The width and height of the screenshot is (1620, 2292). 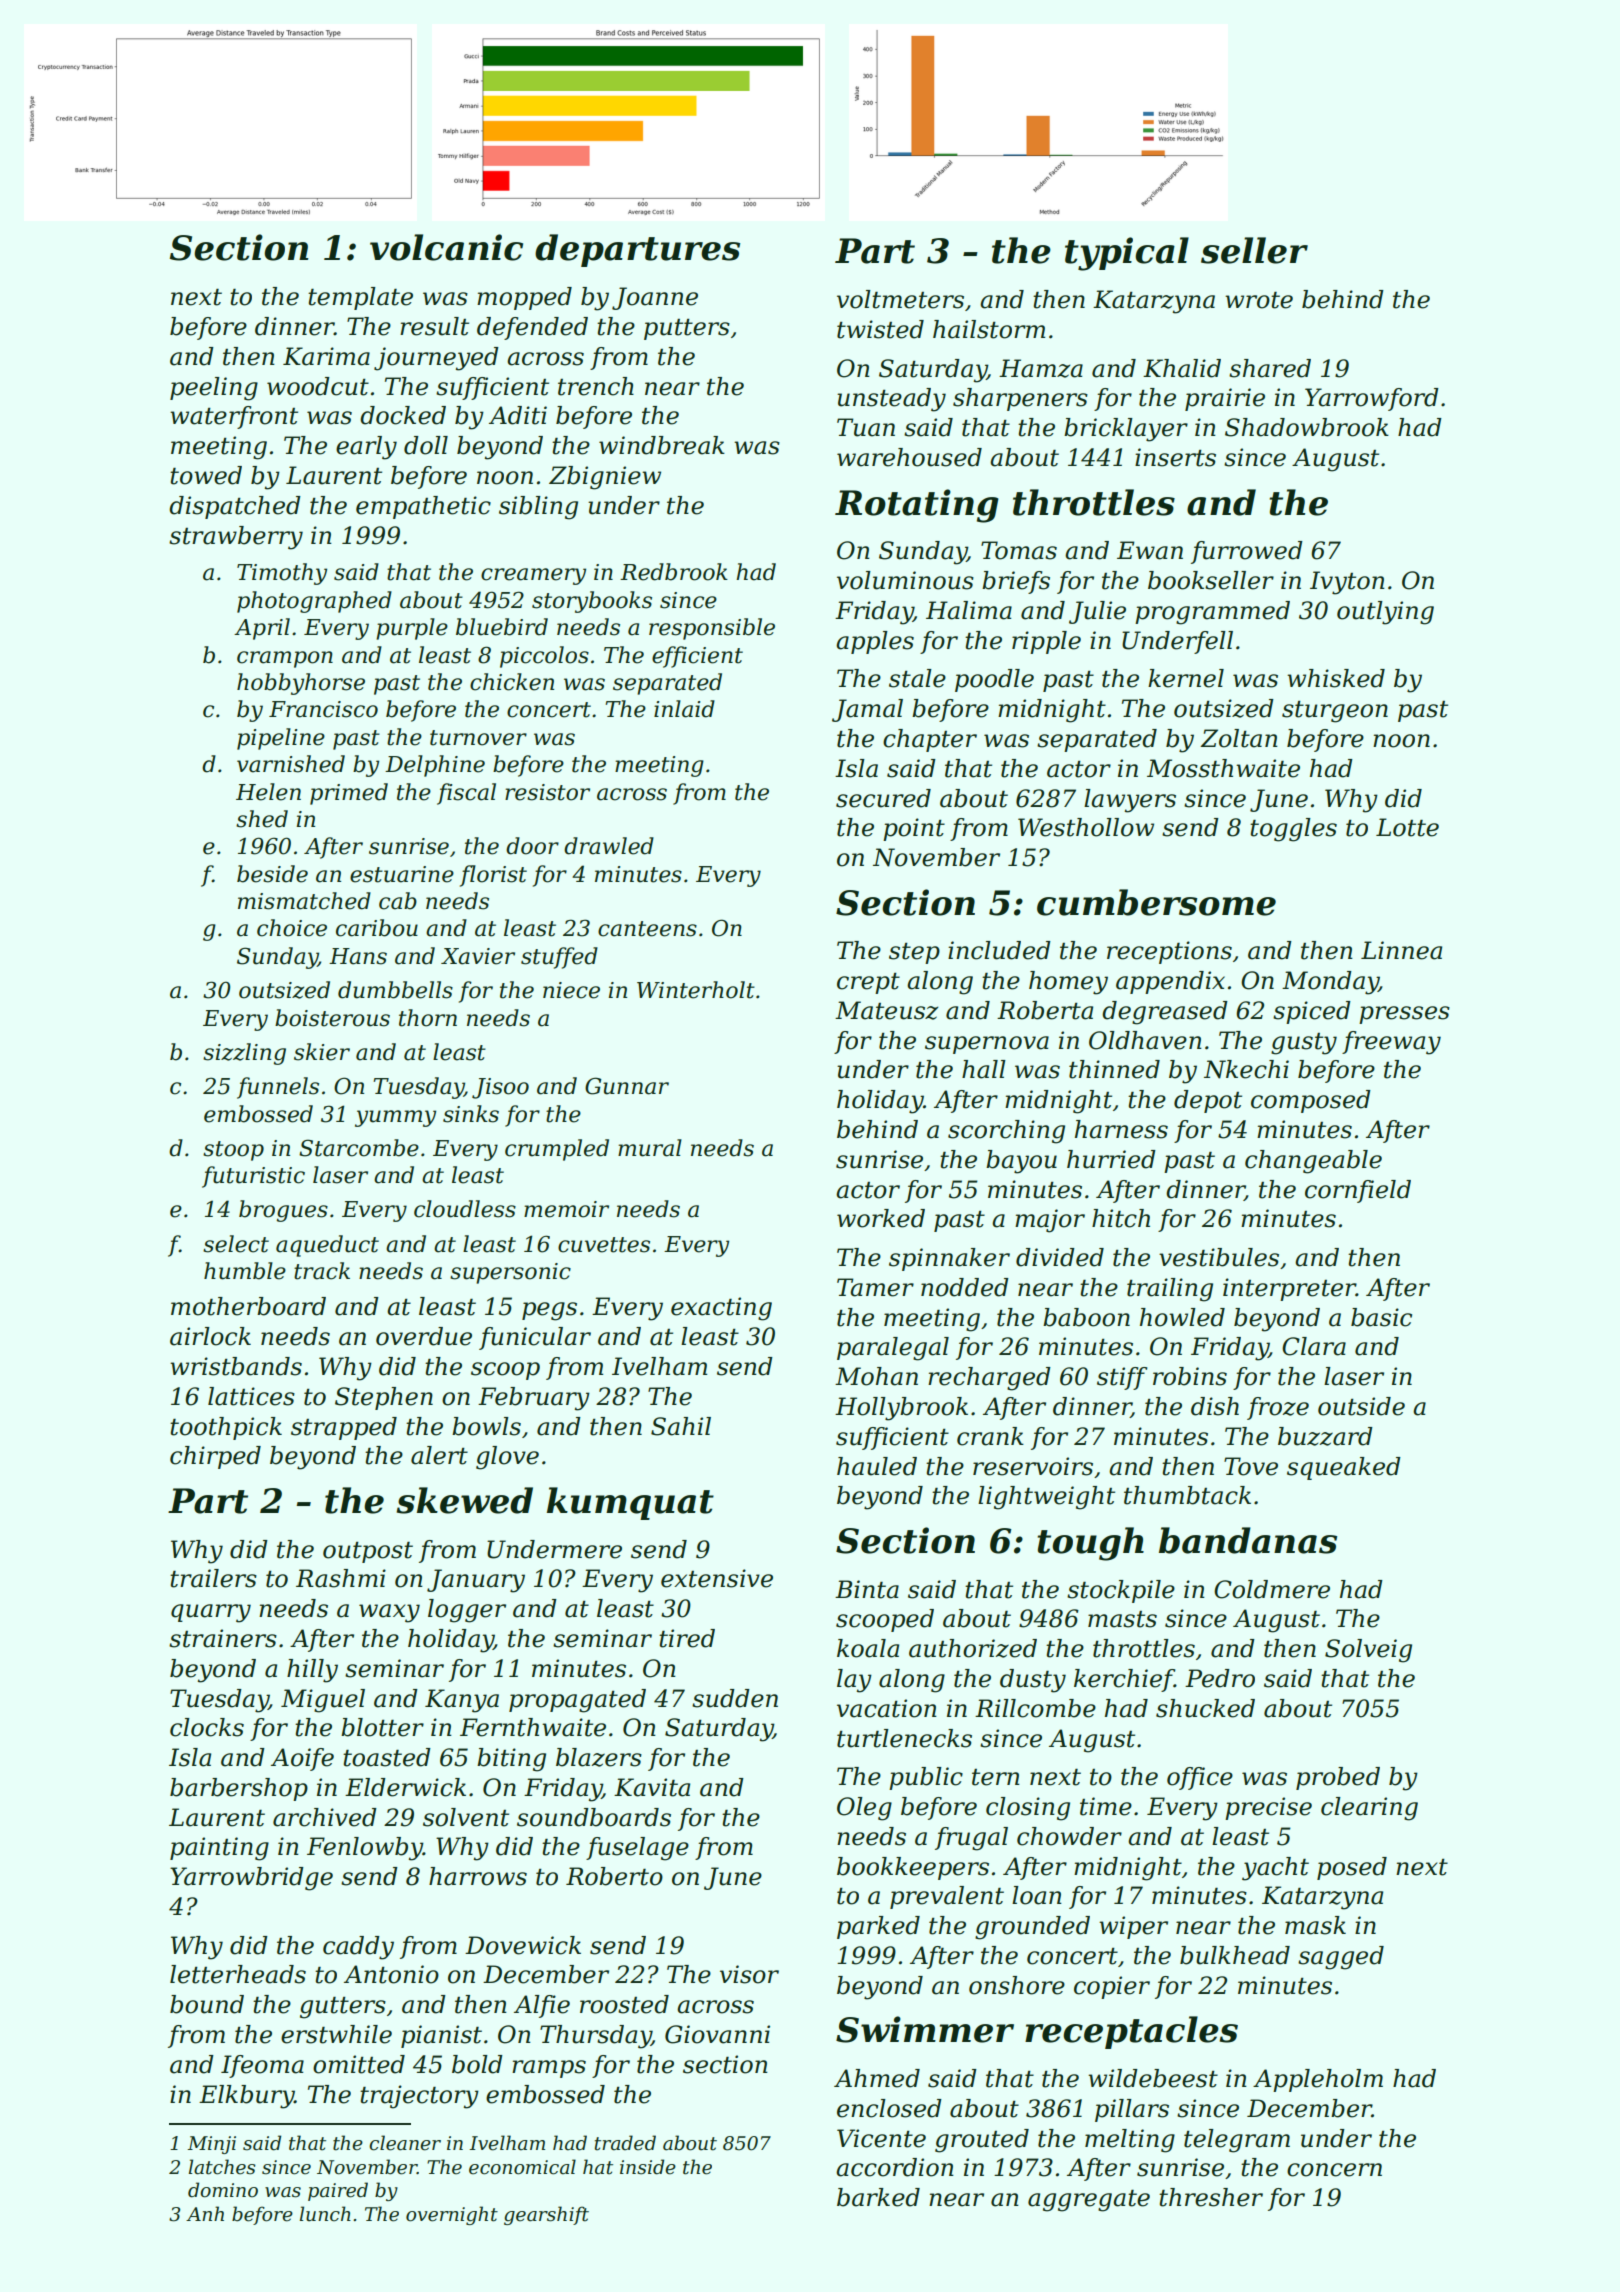 I want to click on trailers, so click(x=213, y=1578).
